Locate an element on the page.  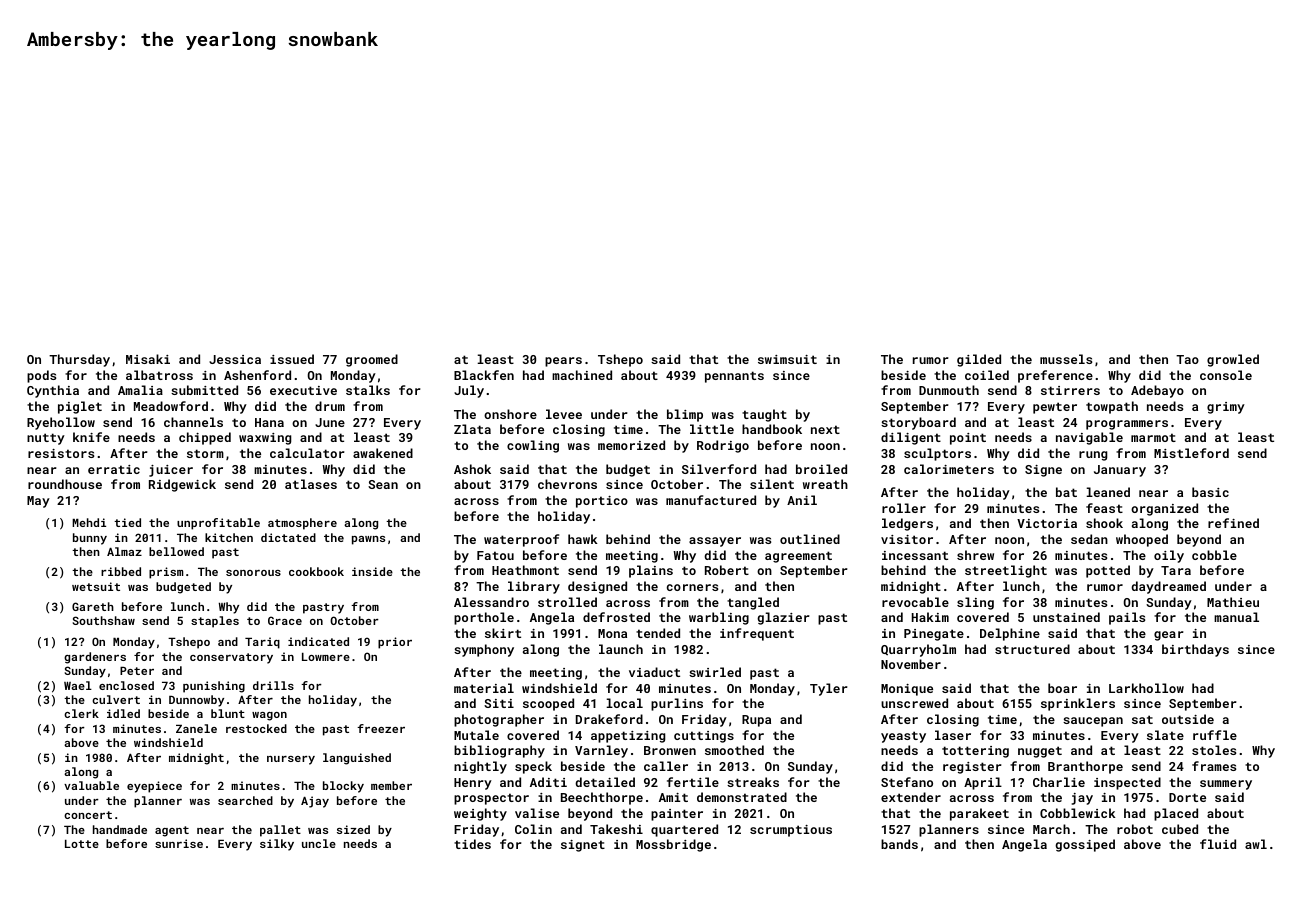
uncle is located at coordinates (319, 843).
